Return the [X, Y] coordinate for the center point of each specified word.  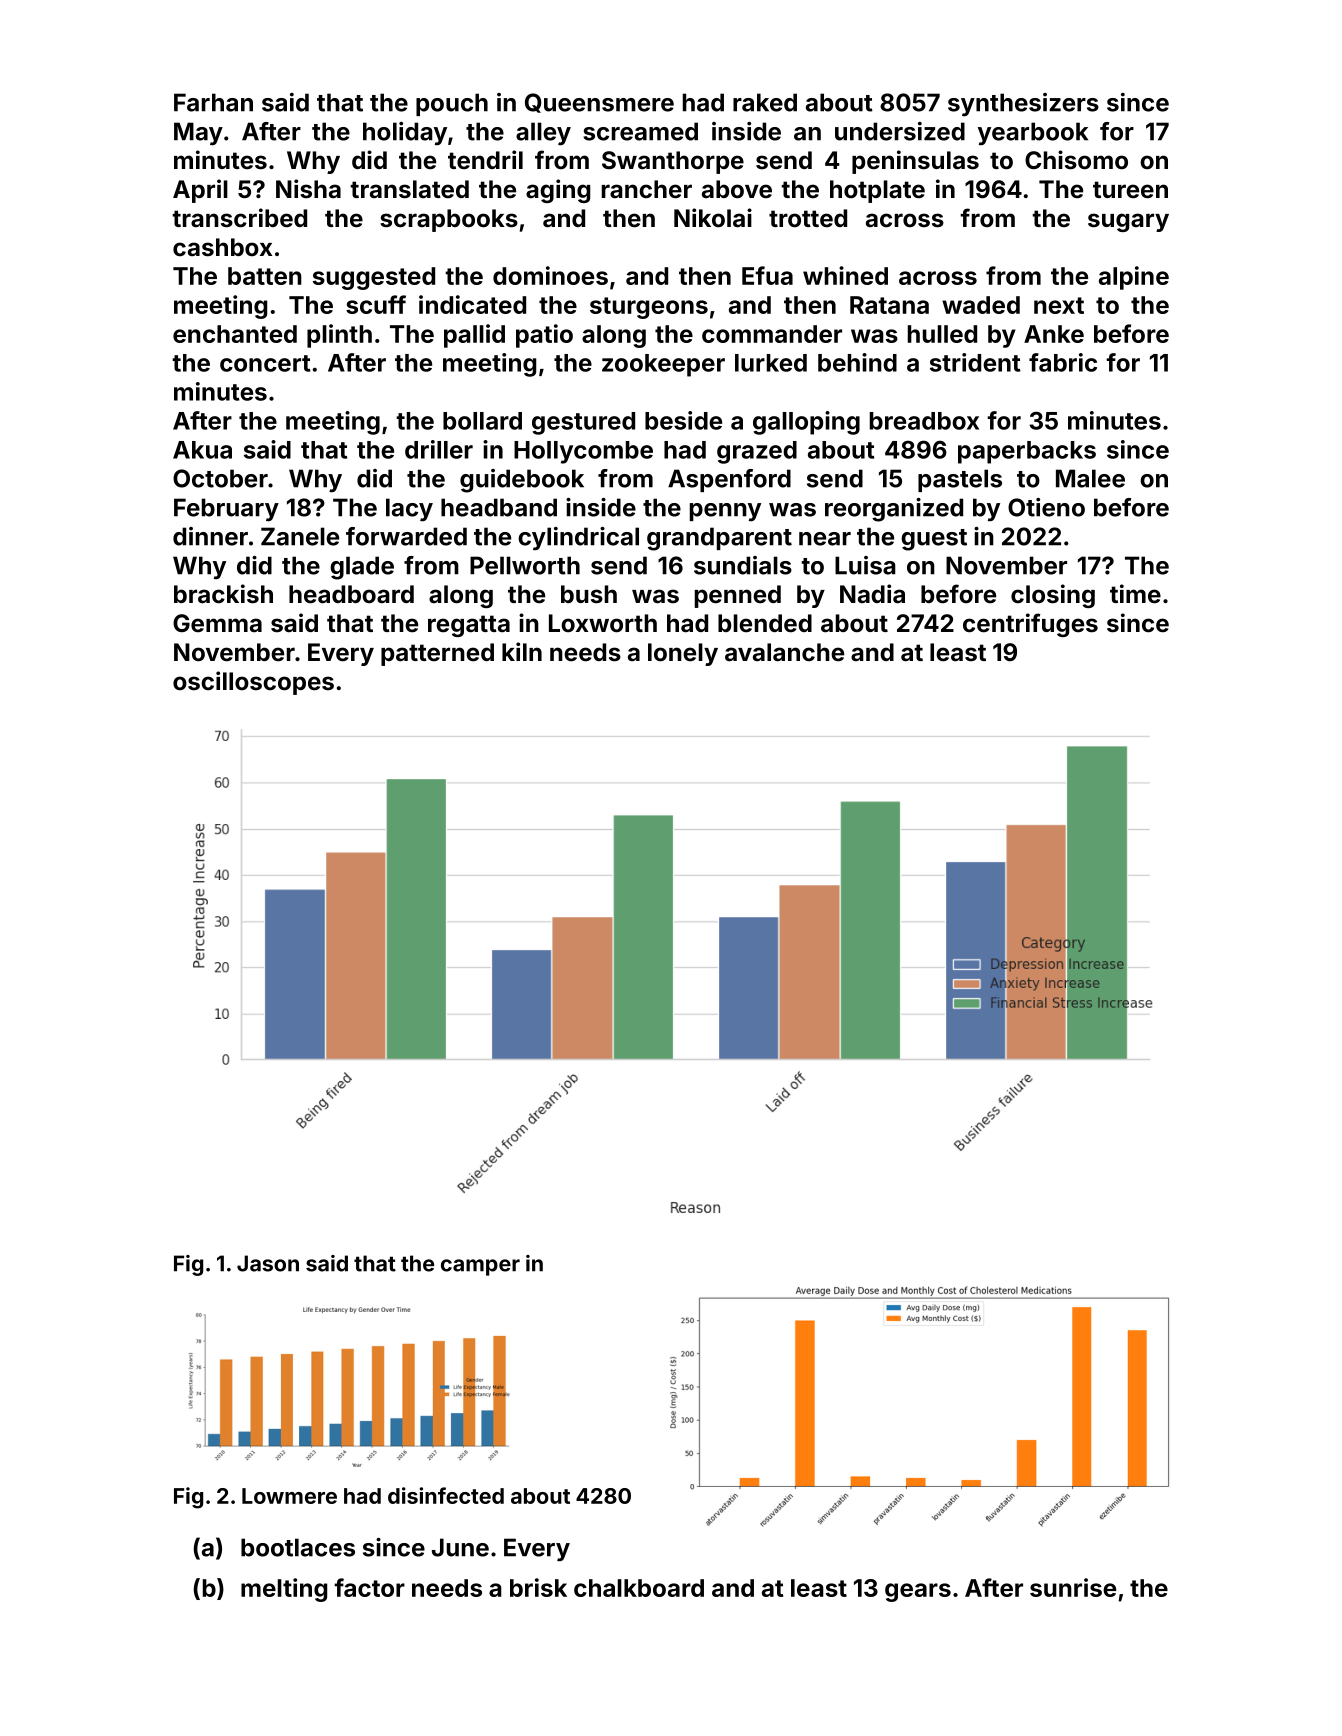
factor [369, 1587]
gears [918, 1592]
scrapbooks [449, 220]
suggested [374, 278]
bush [589, 594]
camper [480, 1267]
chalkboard [639, 1588]
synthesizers [1023, 105]
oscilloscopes [253, 683]
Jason [268, 1263]
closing [1053, 596]
